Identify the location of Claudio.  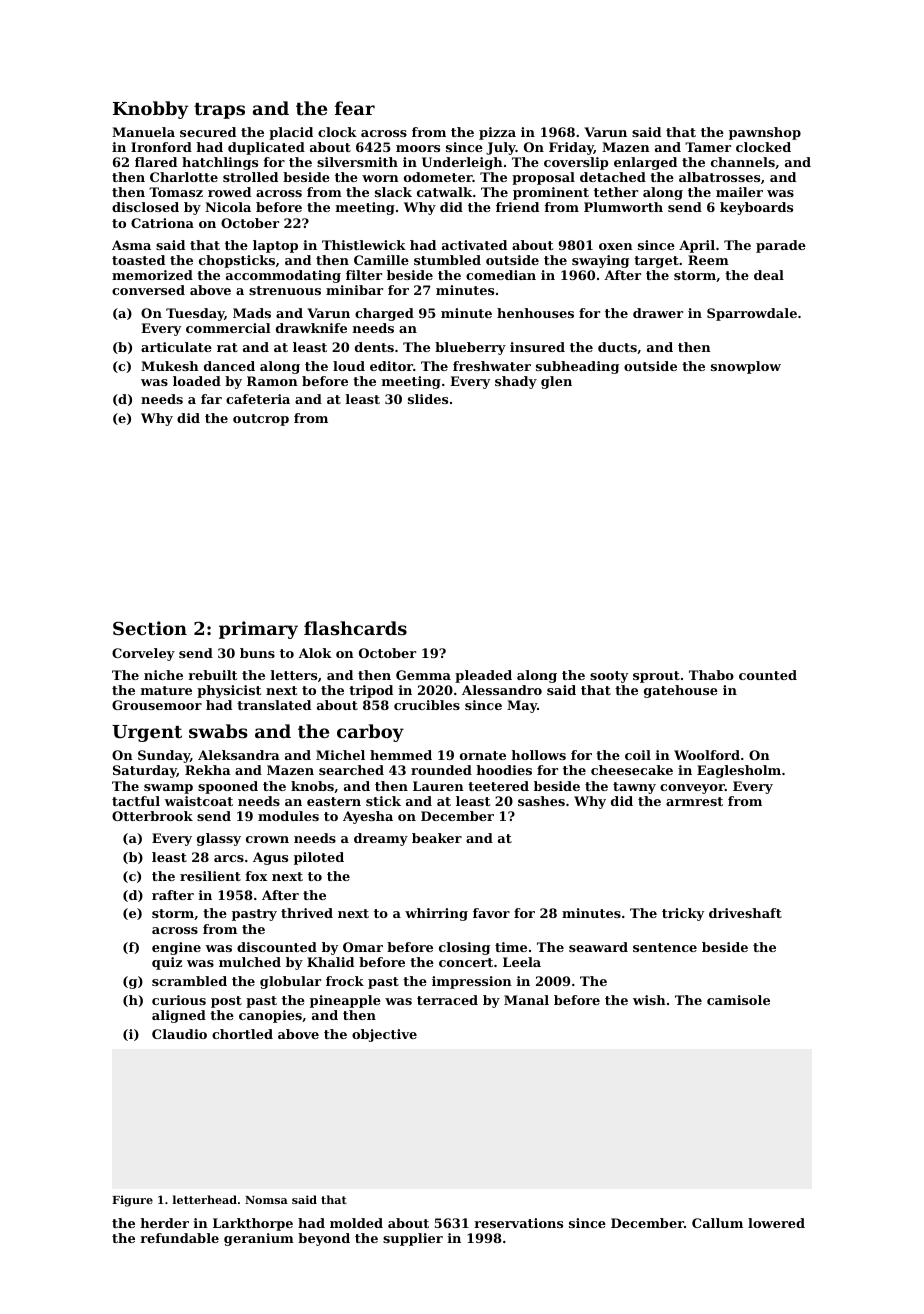
(179, 1034).
